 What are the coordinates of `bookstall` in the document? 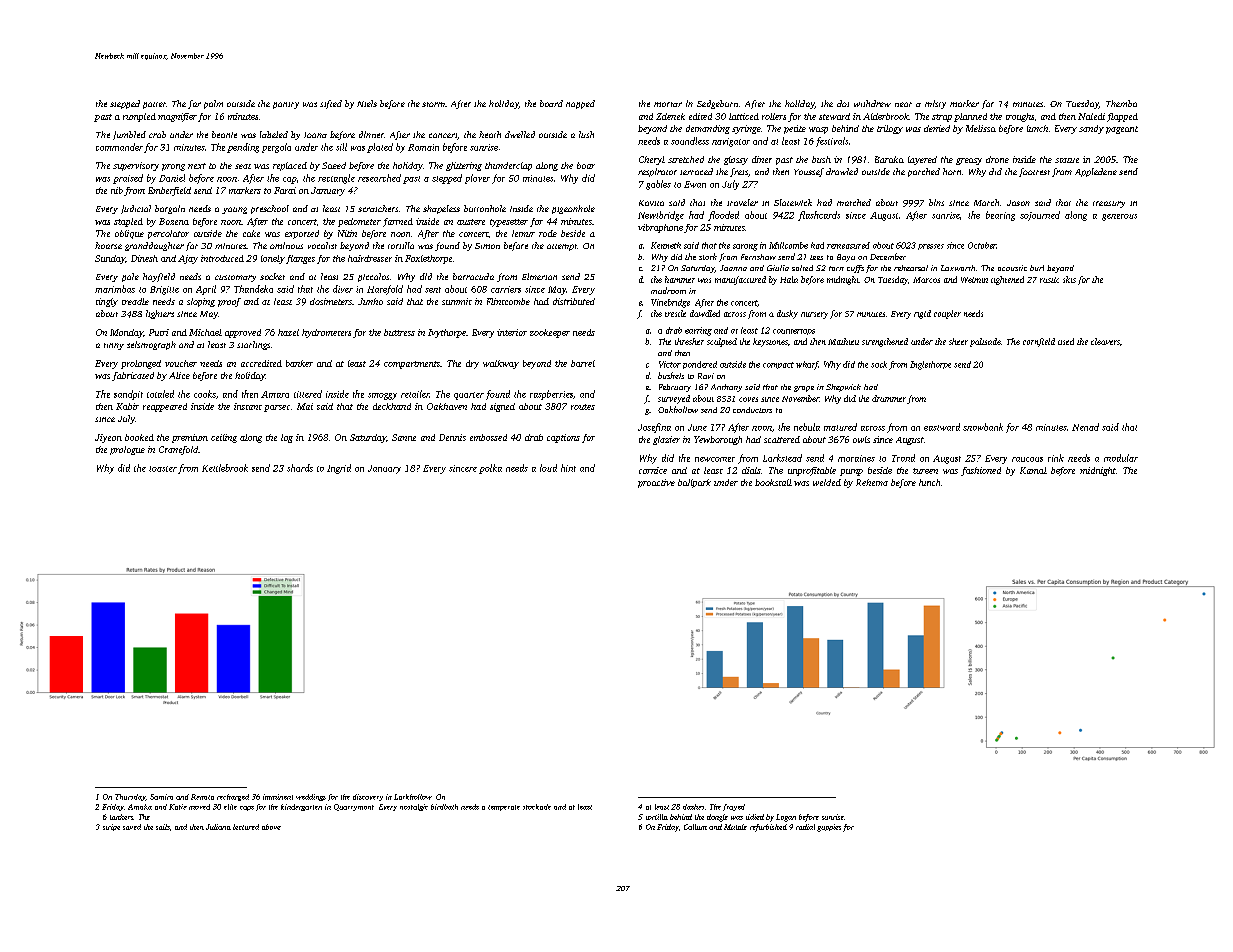 It's located at (773, 482).
